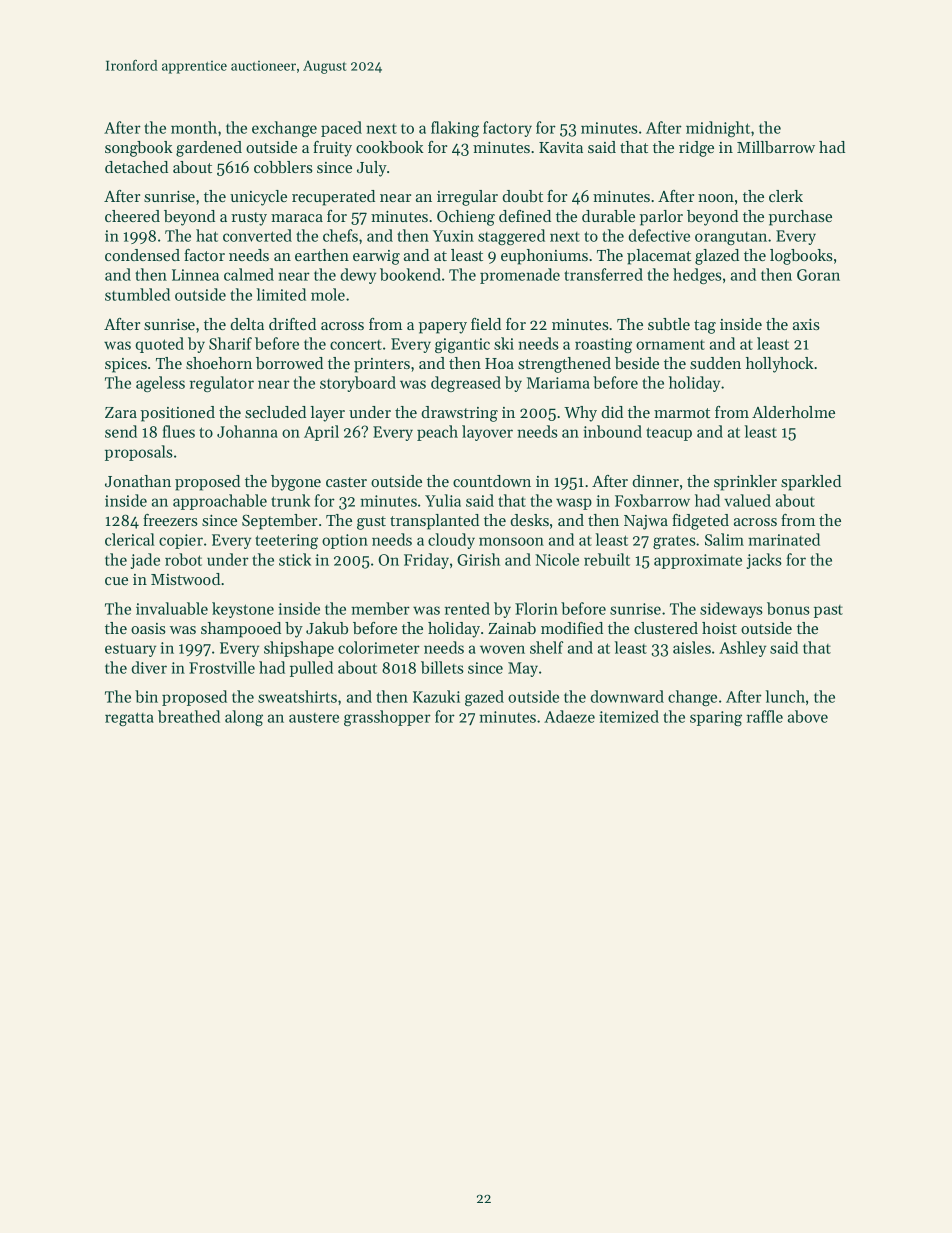  What do you see at coordinates (138, 481) in the screenshot?
I see `Jonathan` at bounding box center [138, 481].
